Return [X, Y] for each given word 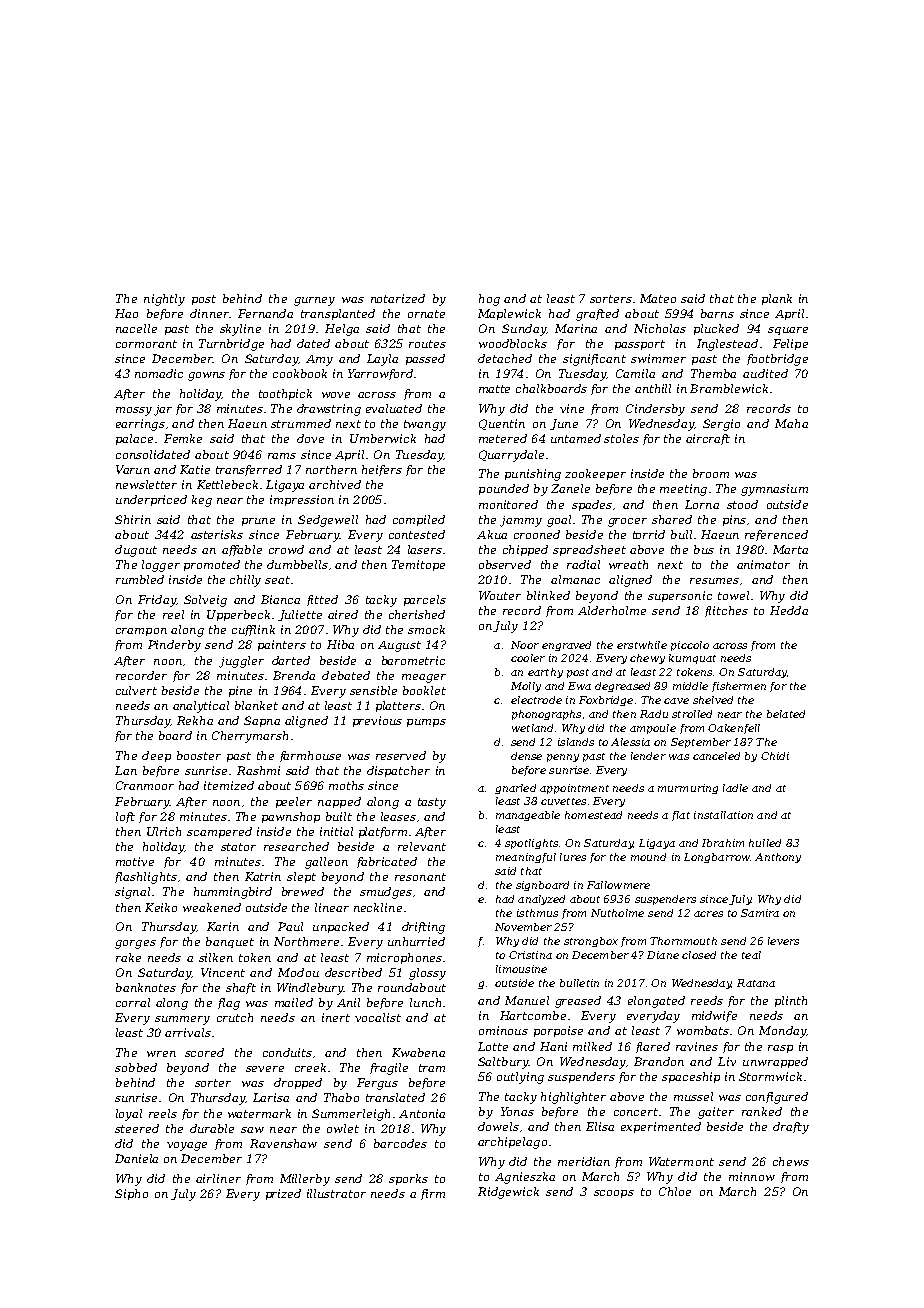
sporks [408, 1179]
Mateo [658, 298]
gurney [314, 301]
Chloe [675, 1191]
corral [133, 1002]
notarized [398, 298]
